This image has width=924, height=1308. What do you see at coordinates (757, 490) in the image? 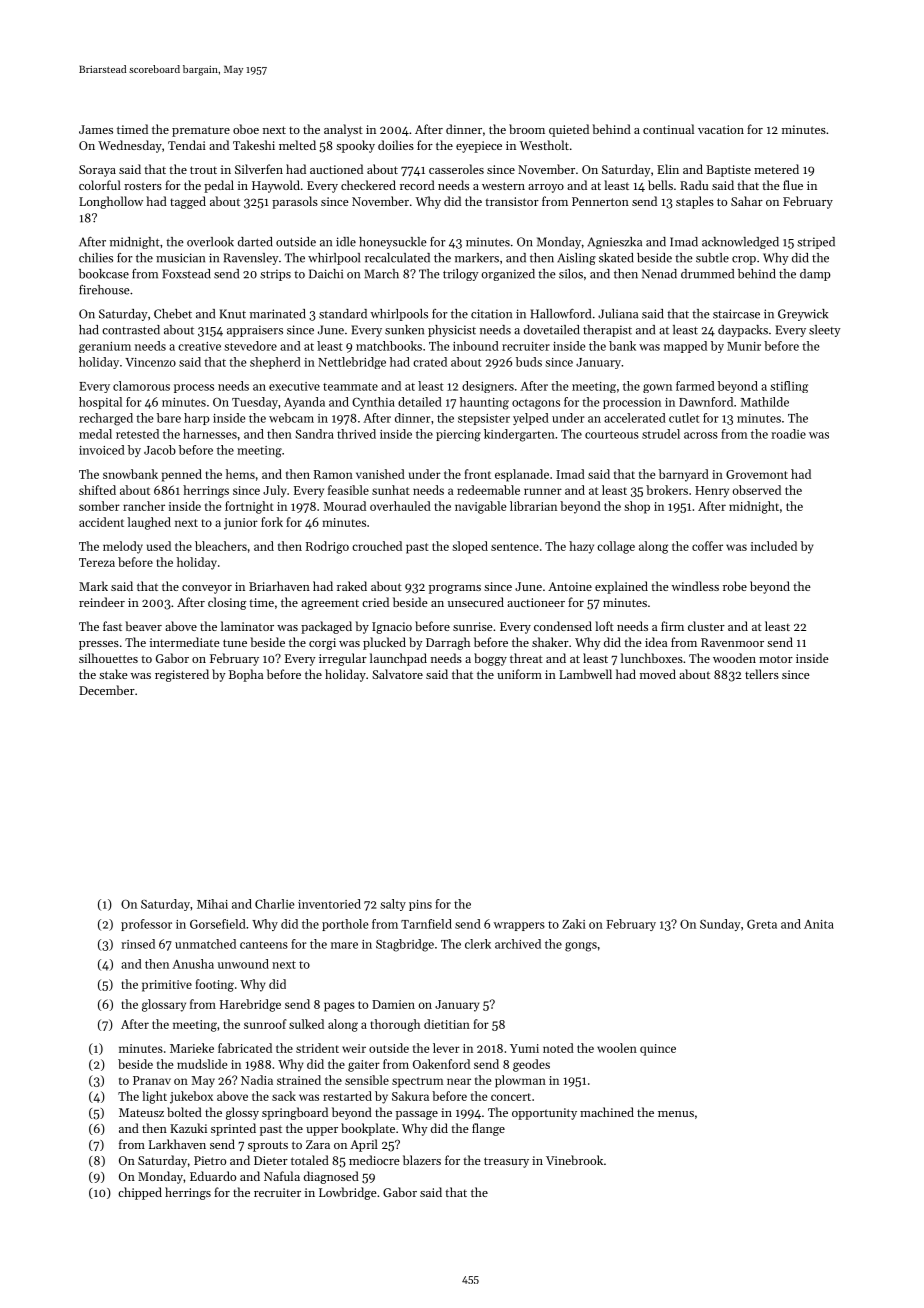
I see `observed` at bounding box center [757, 490].
